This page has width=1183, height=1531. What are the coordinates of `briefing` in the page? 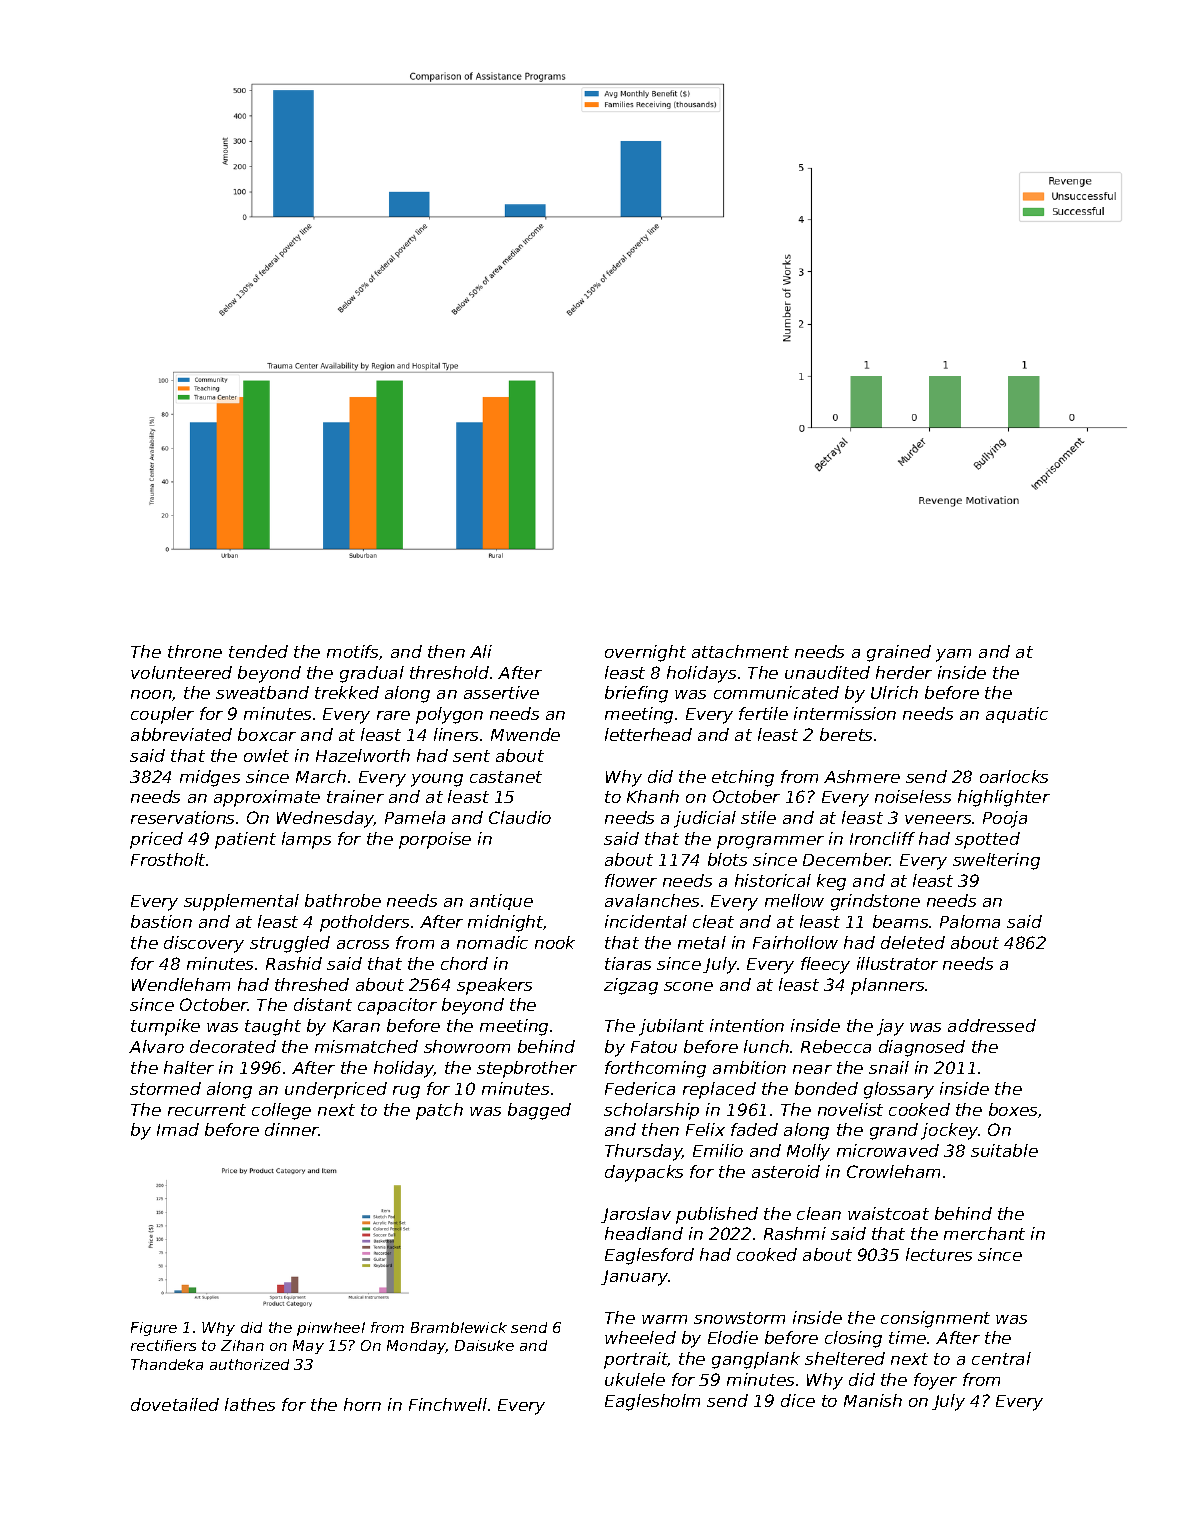 It's located at (636, 694).
